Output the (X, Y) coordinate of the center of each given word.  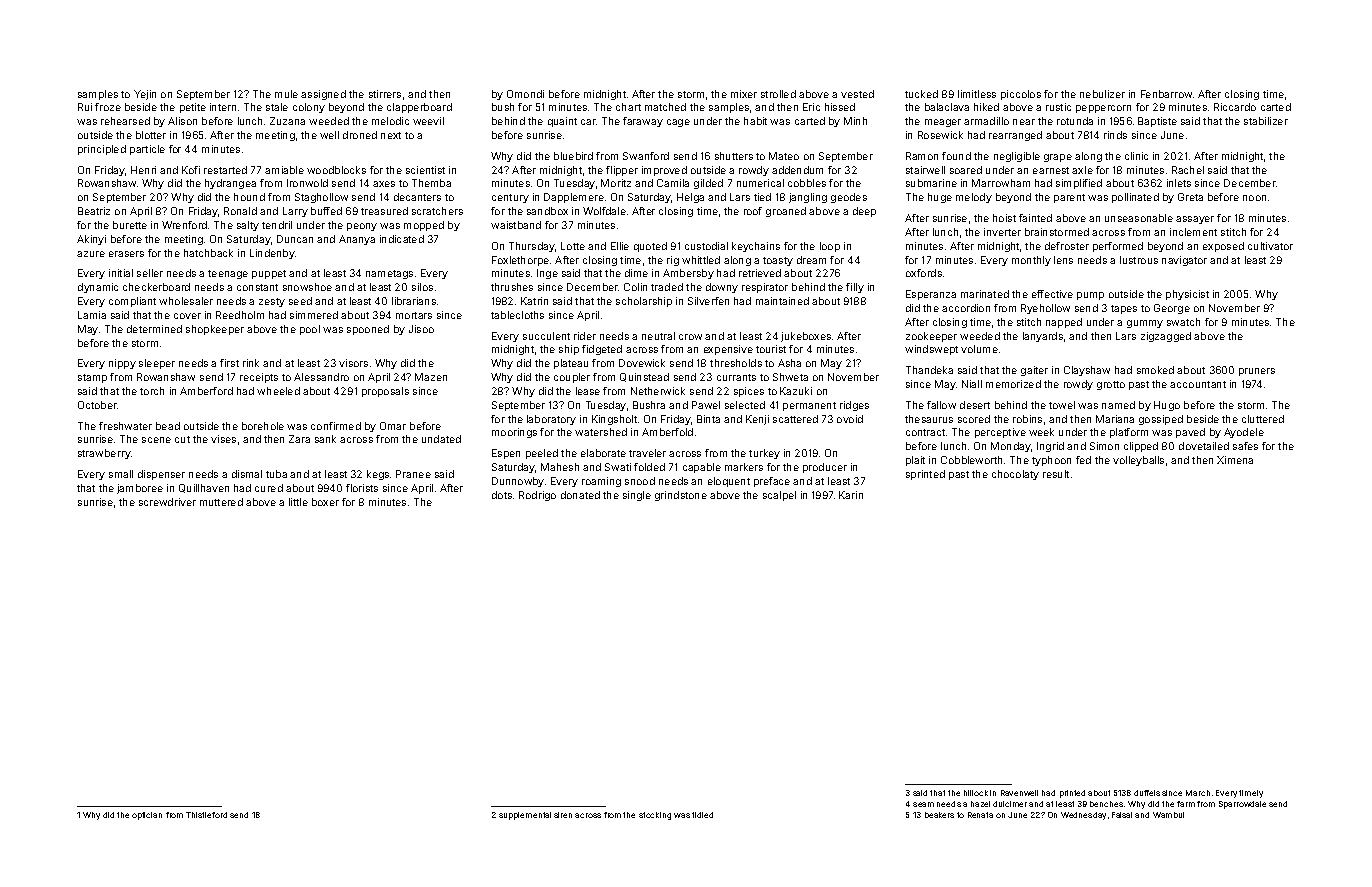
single (637, 496)
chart (628, 107)
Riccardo (1235, 107)
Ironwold (307, 183)
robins (1027, 419)
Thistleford (206, 815)
